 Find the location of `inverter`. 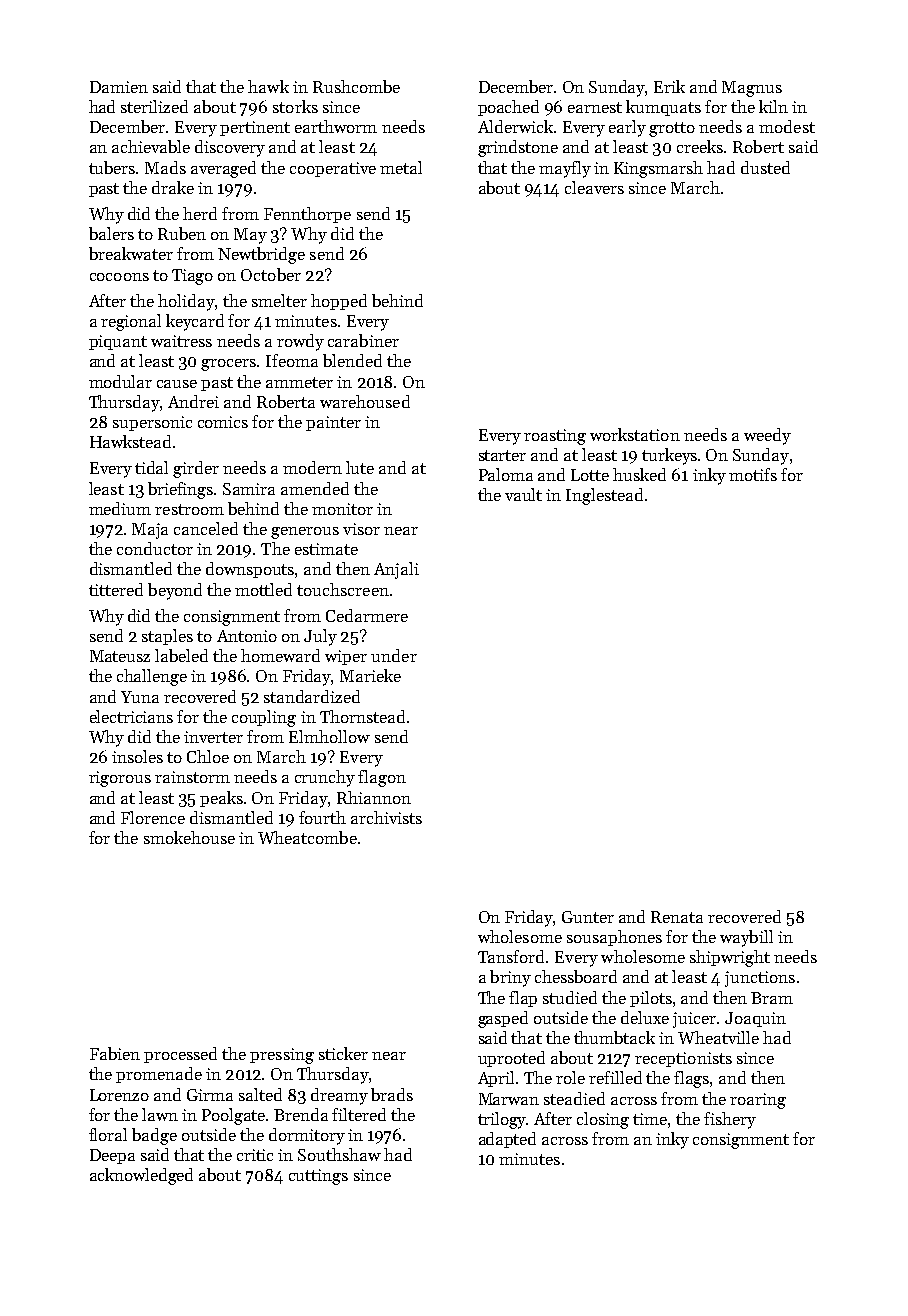

inverter is located at coordinates (213, 737).
